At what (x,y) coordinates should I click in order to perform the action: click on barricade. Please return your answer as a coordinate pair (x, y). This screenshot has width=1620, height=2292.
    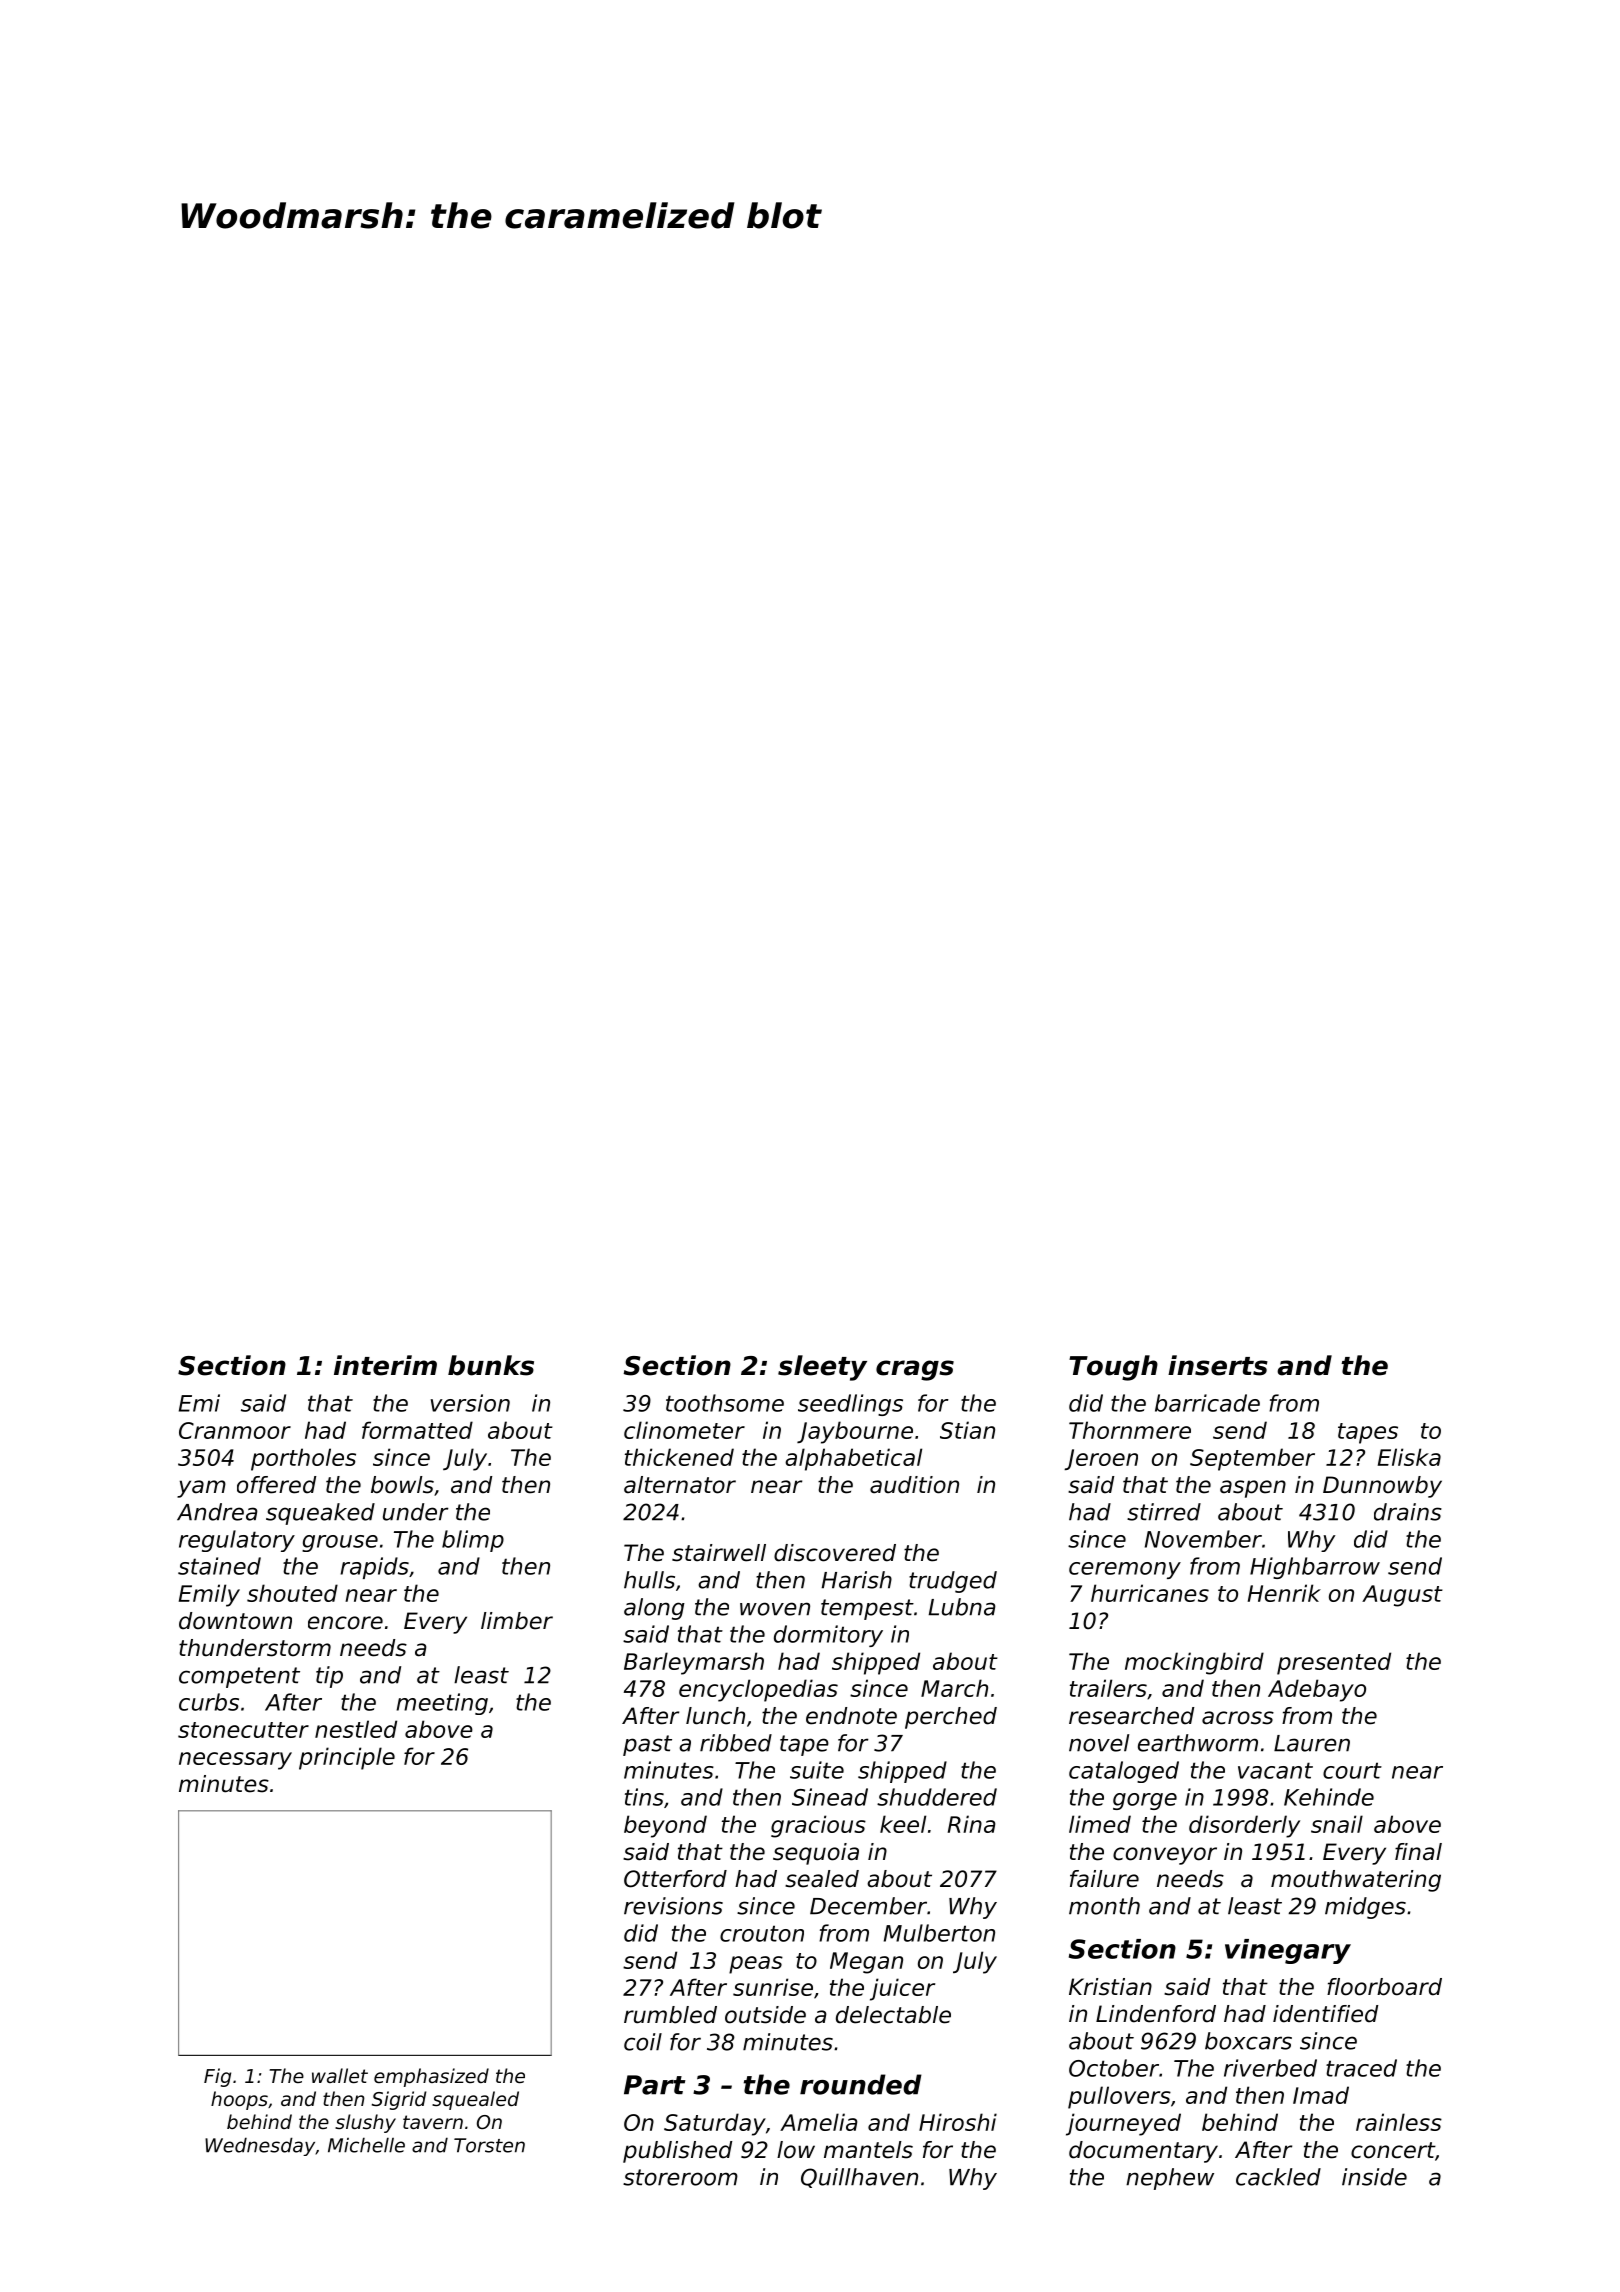
    Looking at the image, I should click on (1207, 1403).
